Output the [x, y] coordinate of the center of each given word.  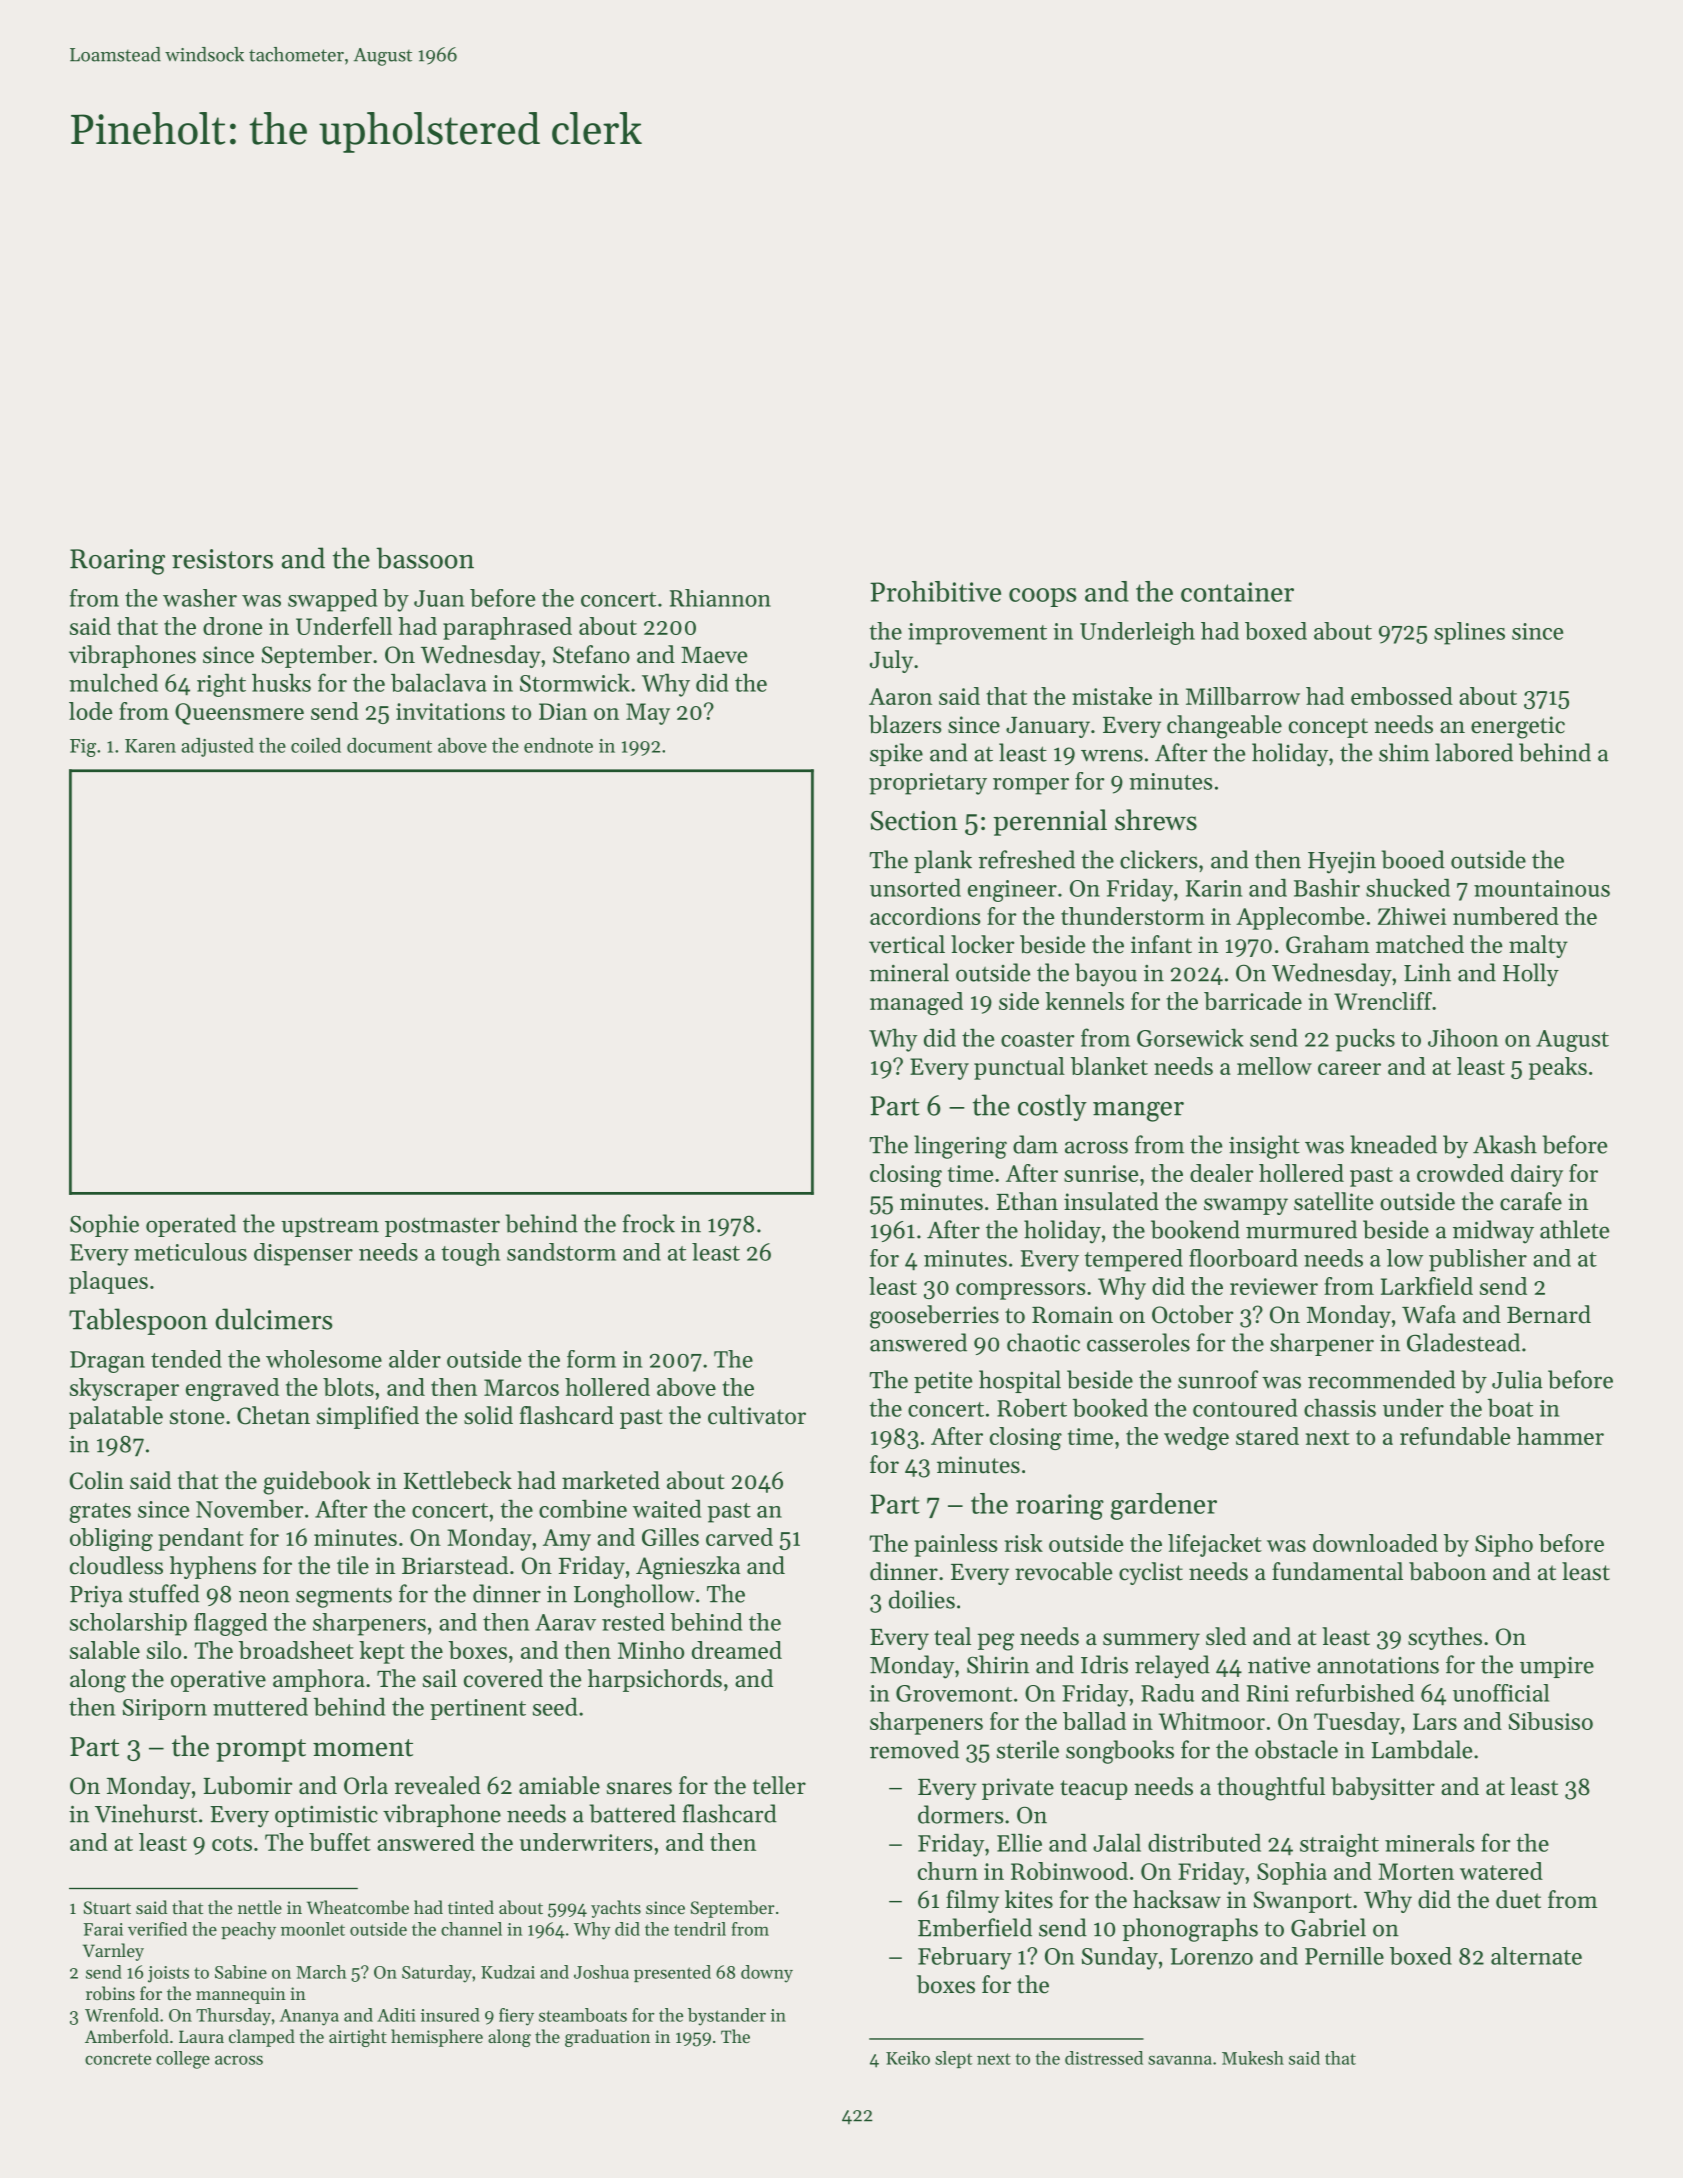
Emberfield [975, 1927]
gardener [1164, 1506]
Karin [1214, 888]
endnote [558, 745]
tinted [471, 1907]
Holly [1531, 975]
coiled [316, 745]
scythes [1445, 1638]
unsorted [915, 887]
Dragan [107, 1362]
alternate [1536, 1956]
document [389, 745]
